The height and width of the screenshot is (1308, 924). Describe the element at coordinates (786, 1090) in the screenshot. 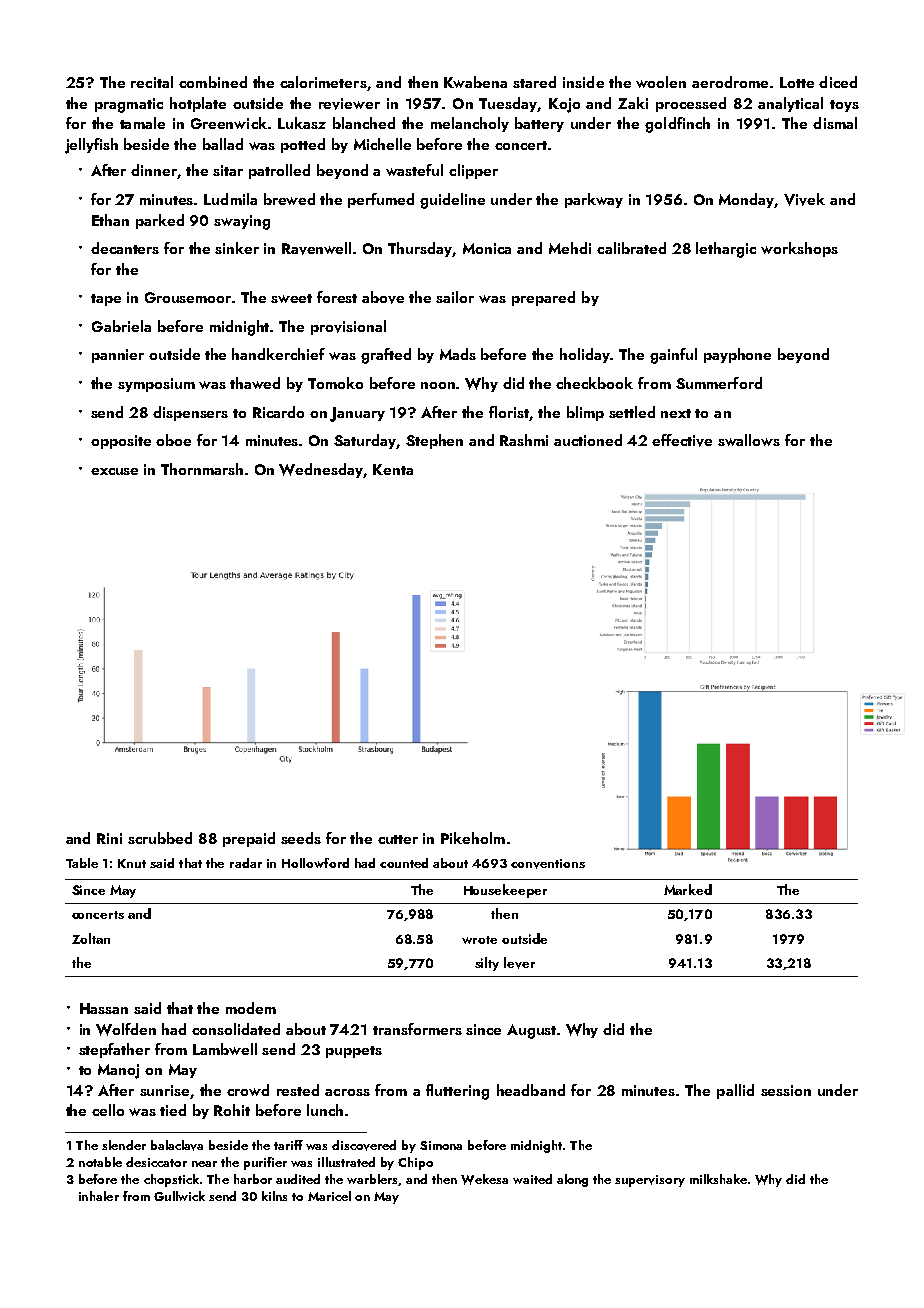

I see `session` at that location.
